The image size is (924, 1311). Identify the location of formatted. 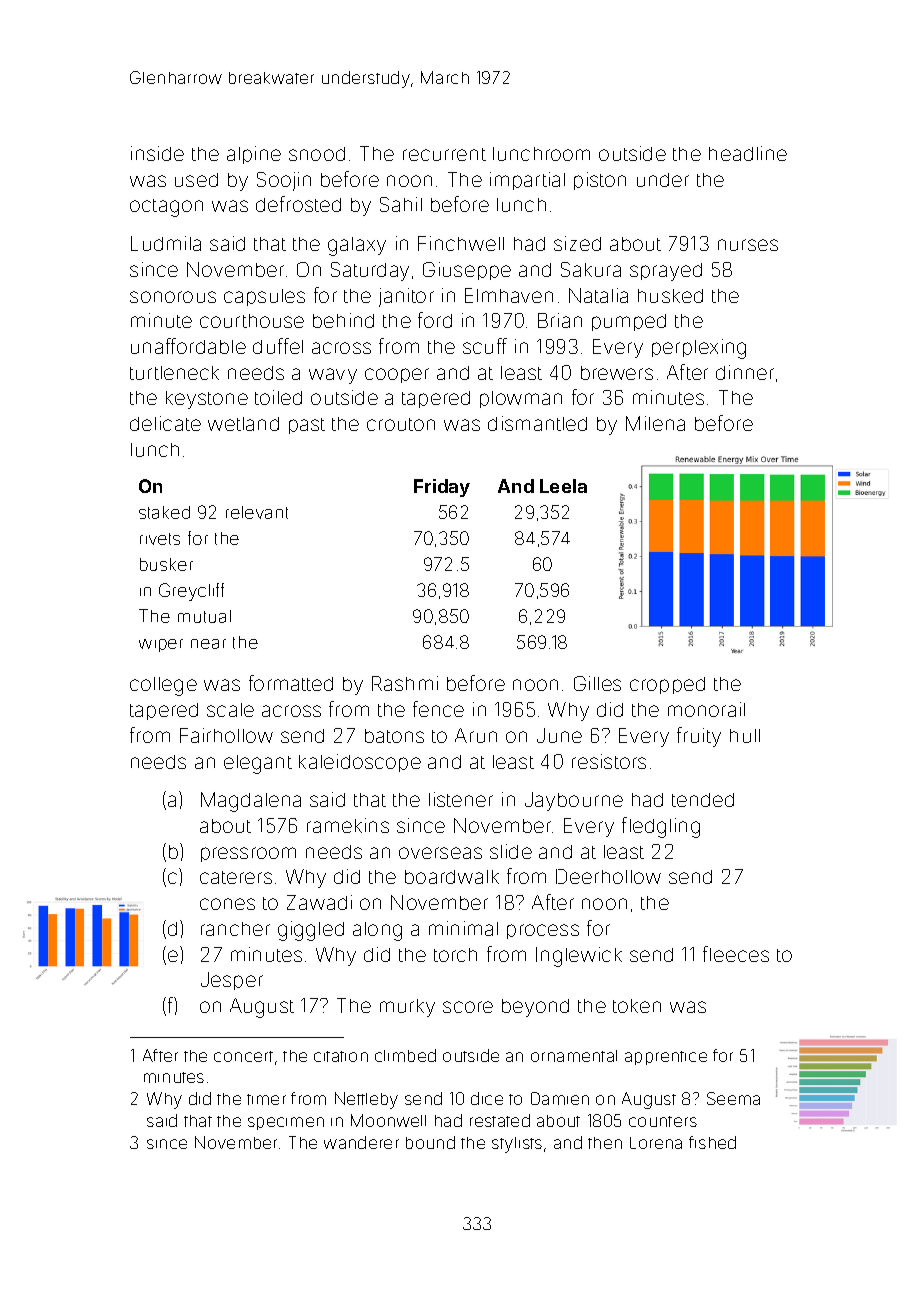
(291, 683).
